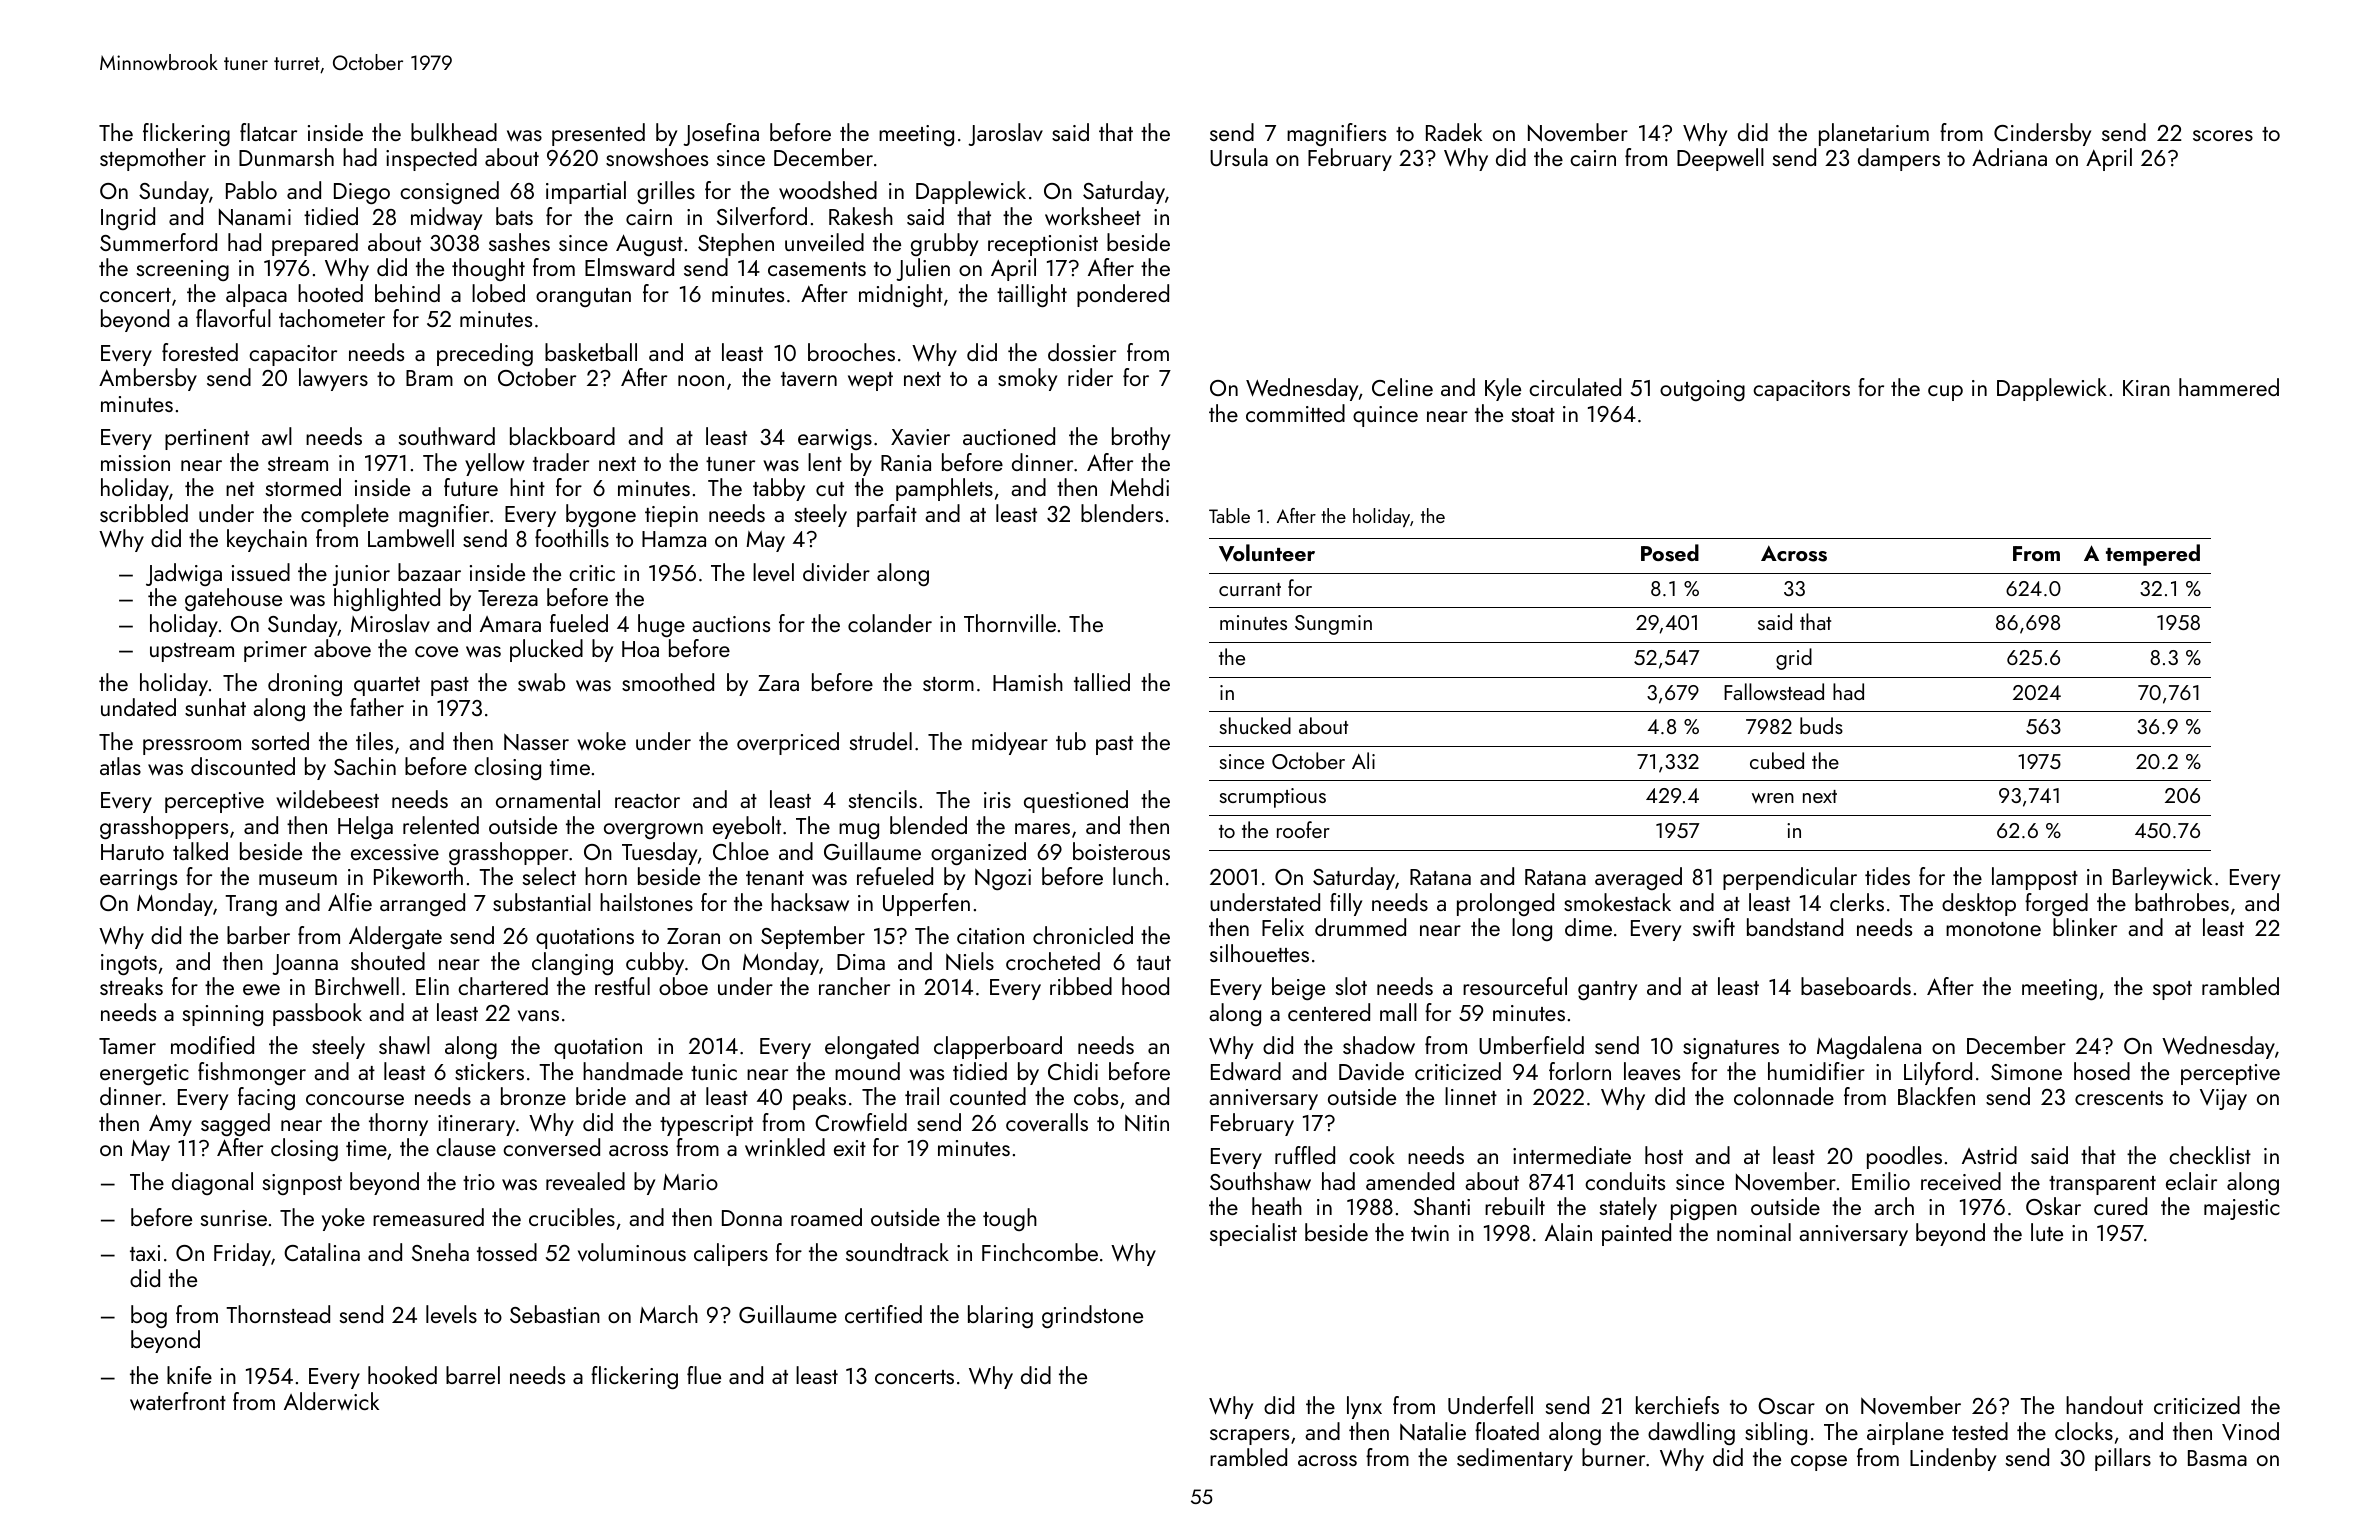  Describe the element at coordinates (418, 876) in the screenshot. I see `Pikeworth` at that location.
